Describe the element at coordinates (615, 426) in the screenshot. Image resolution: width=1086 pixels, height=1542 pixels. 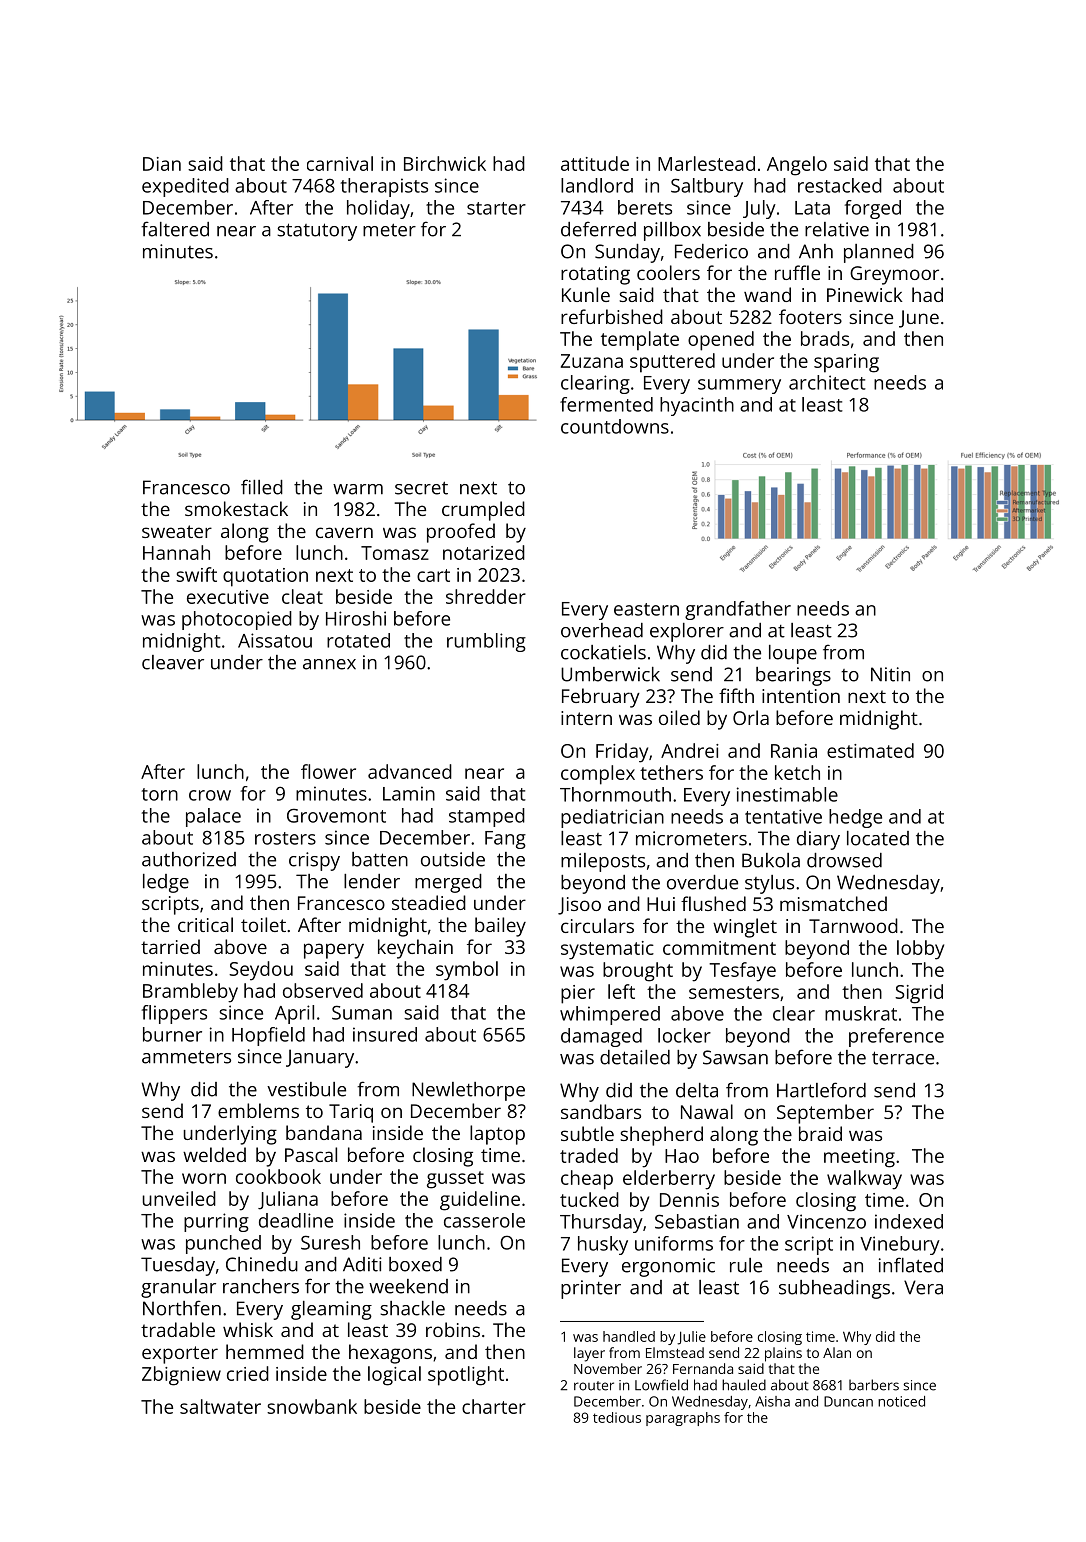
I see `countdowns` at that location.
